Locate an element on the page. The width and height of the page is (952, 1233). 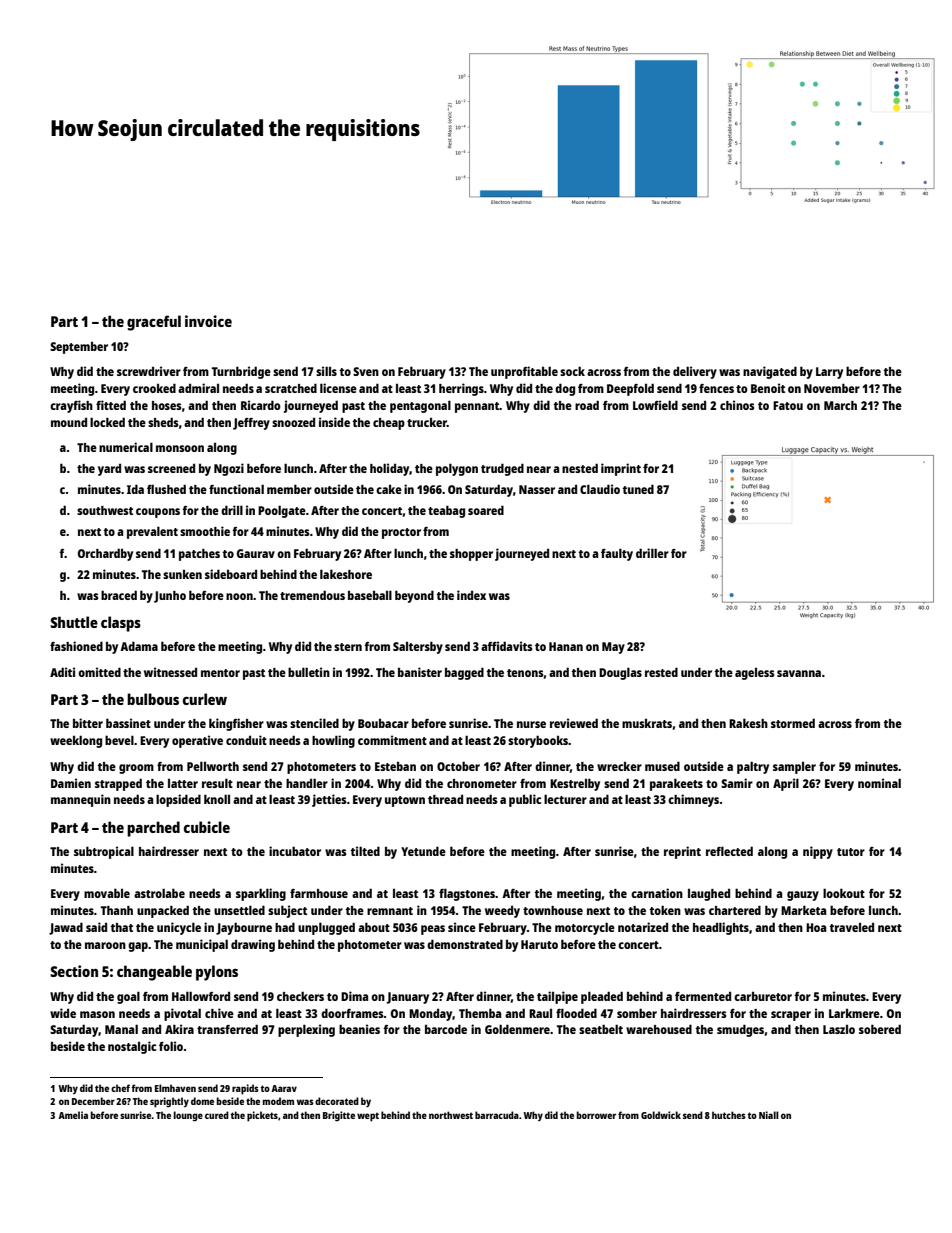
carburetor is located at coordinates (763, 996).
